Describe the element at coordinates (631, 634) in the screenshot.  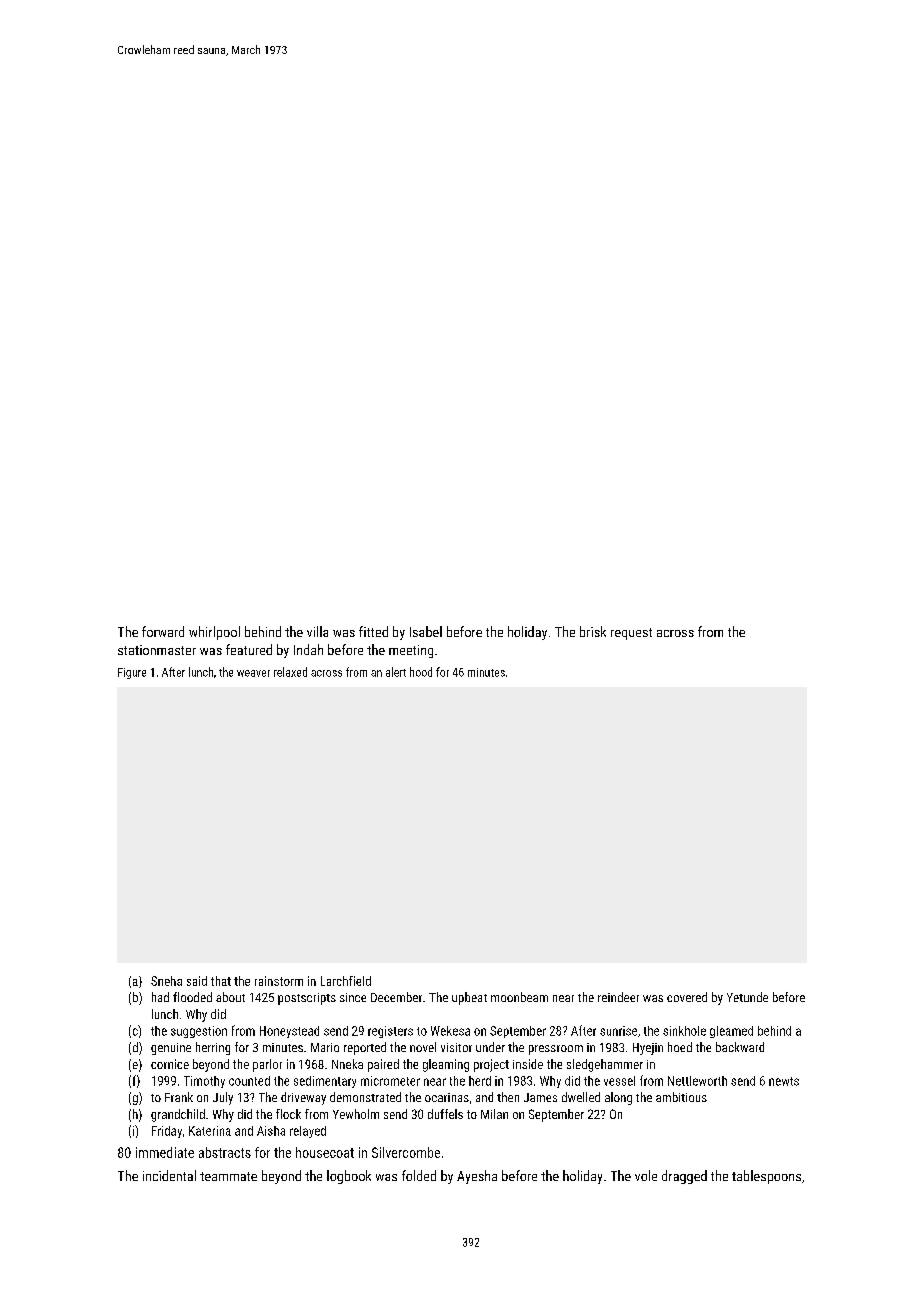
I see `request` at that location.
